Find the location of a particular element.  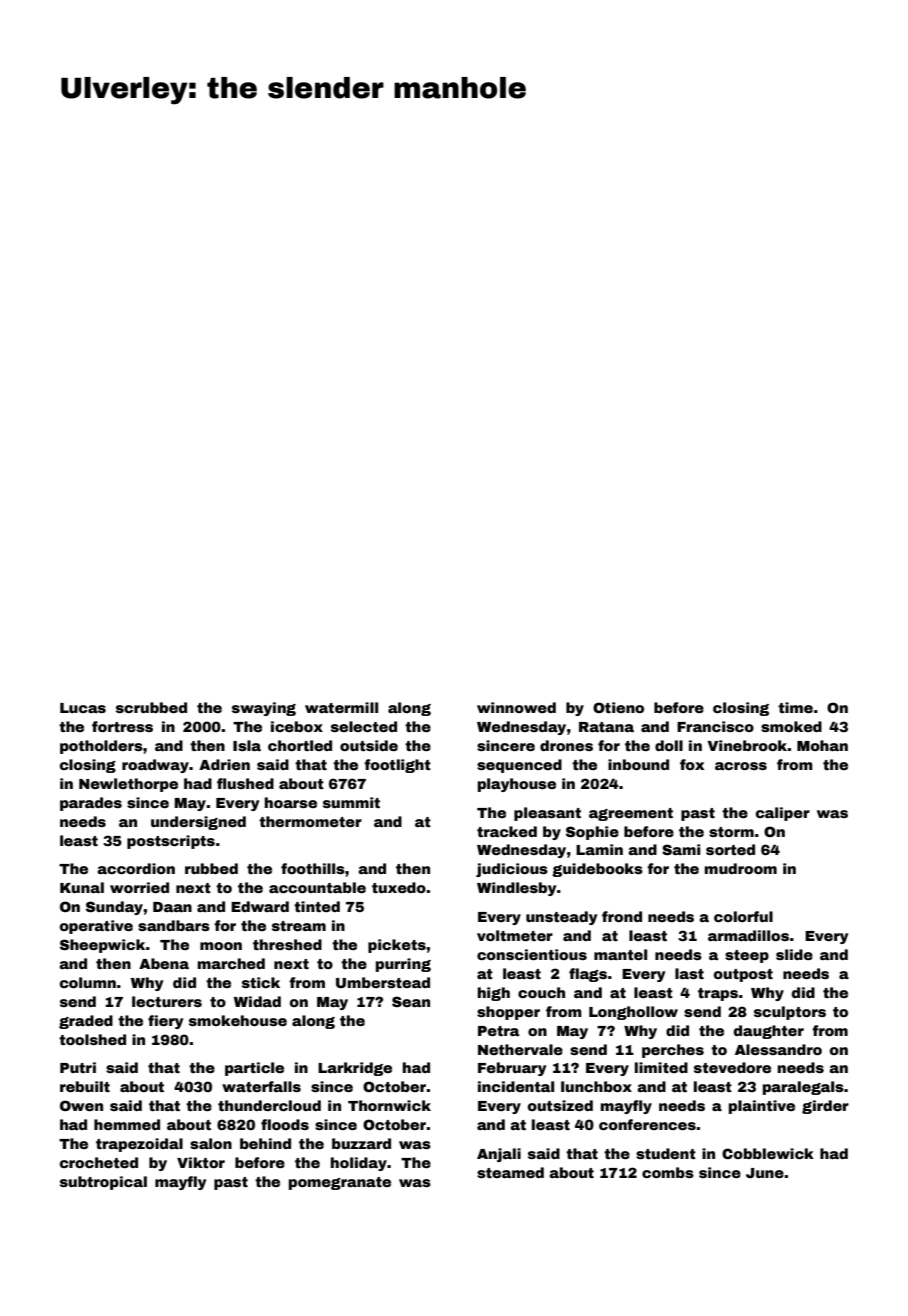

toolshed is located at coordinates (92, 1039).
